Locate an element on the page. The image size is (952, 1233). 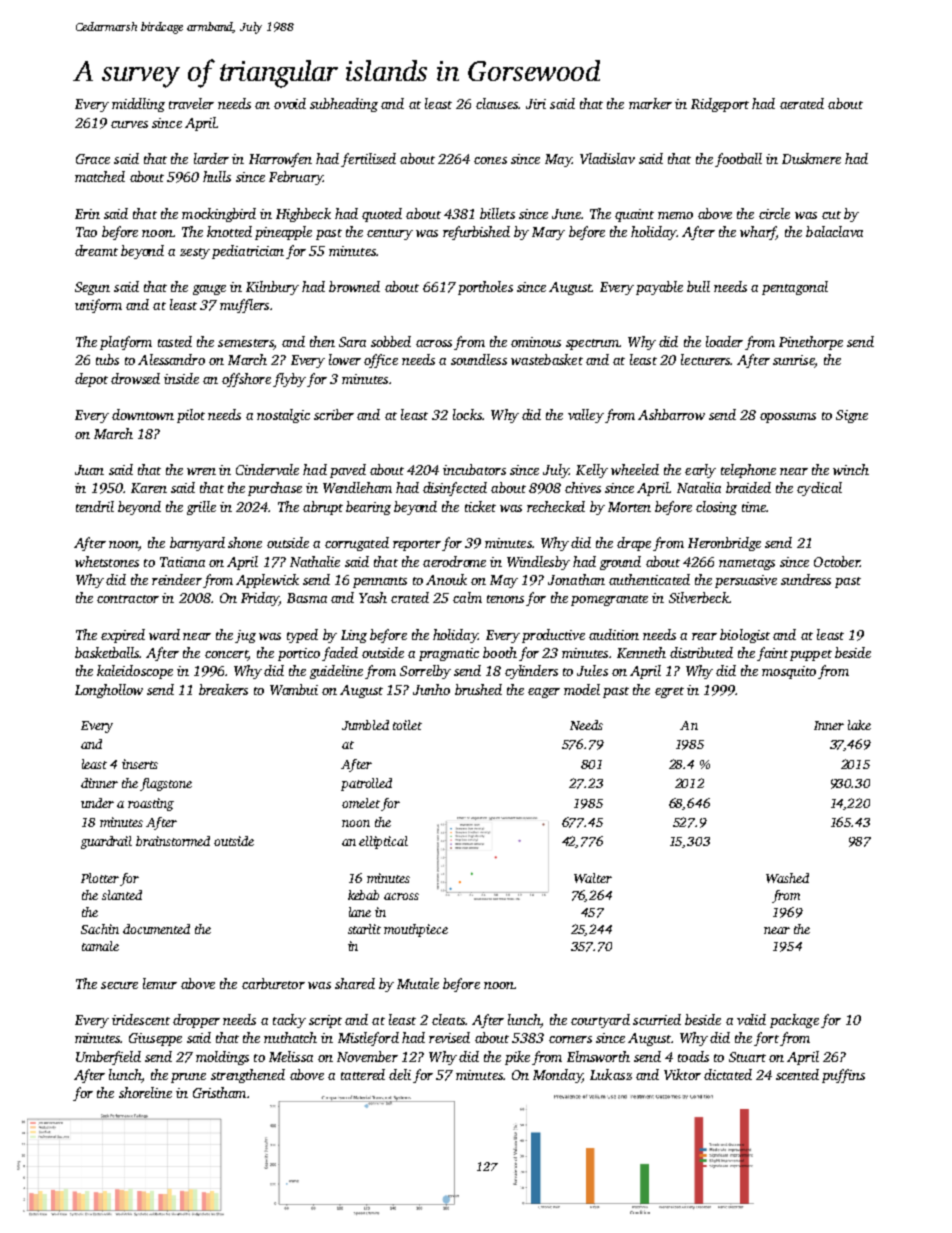
shoreline is located at coordinates (145, 1092).
